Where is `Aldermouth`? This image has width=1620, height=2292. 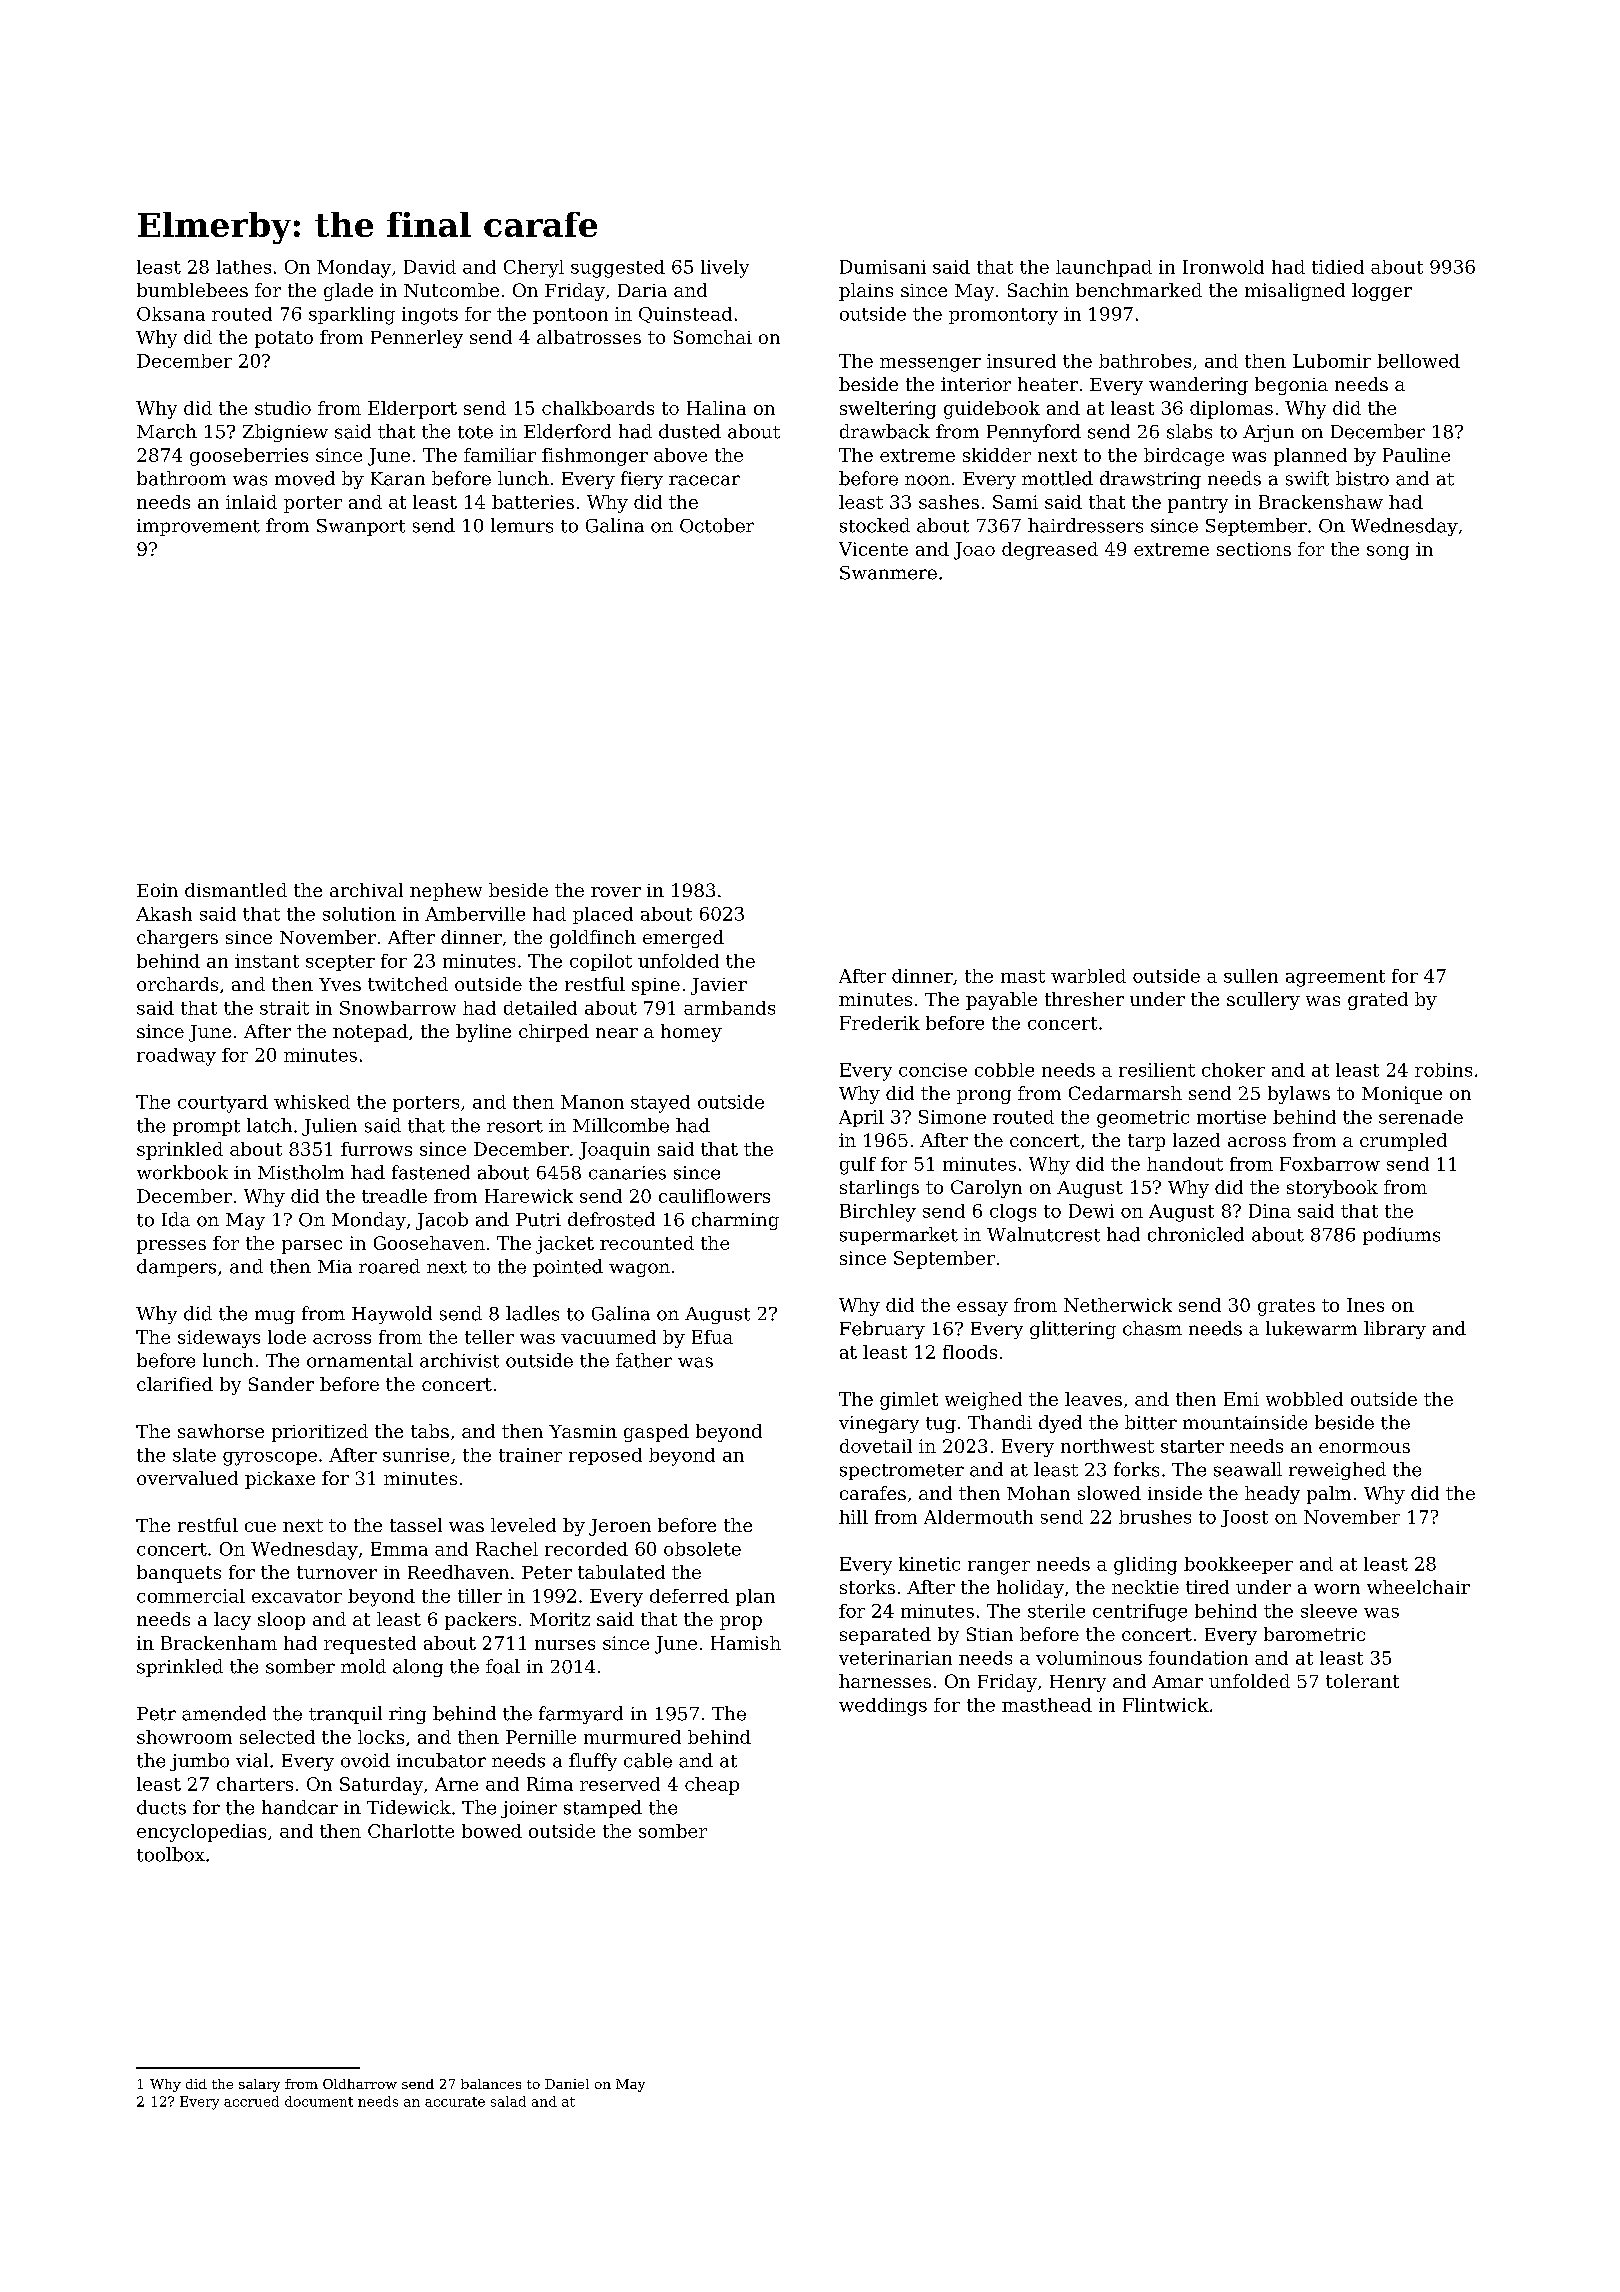
Aldermouth is located at coordinates (978, 1517).
